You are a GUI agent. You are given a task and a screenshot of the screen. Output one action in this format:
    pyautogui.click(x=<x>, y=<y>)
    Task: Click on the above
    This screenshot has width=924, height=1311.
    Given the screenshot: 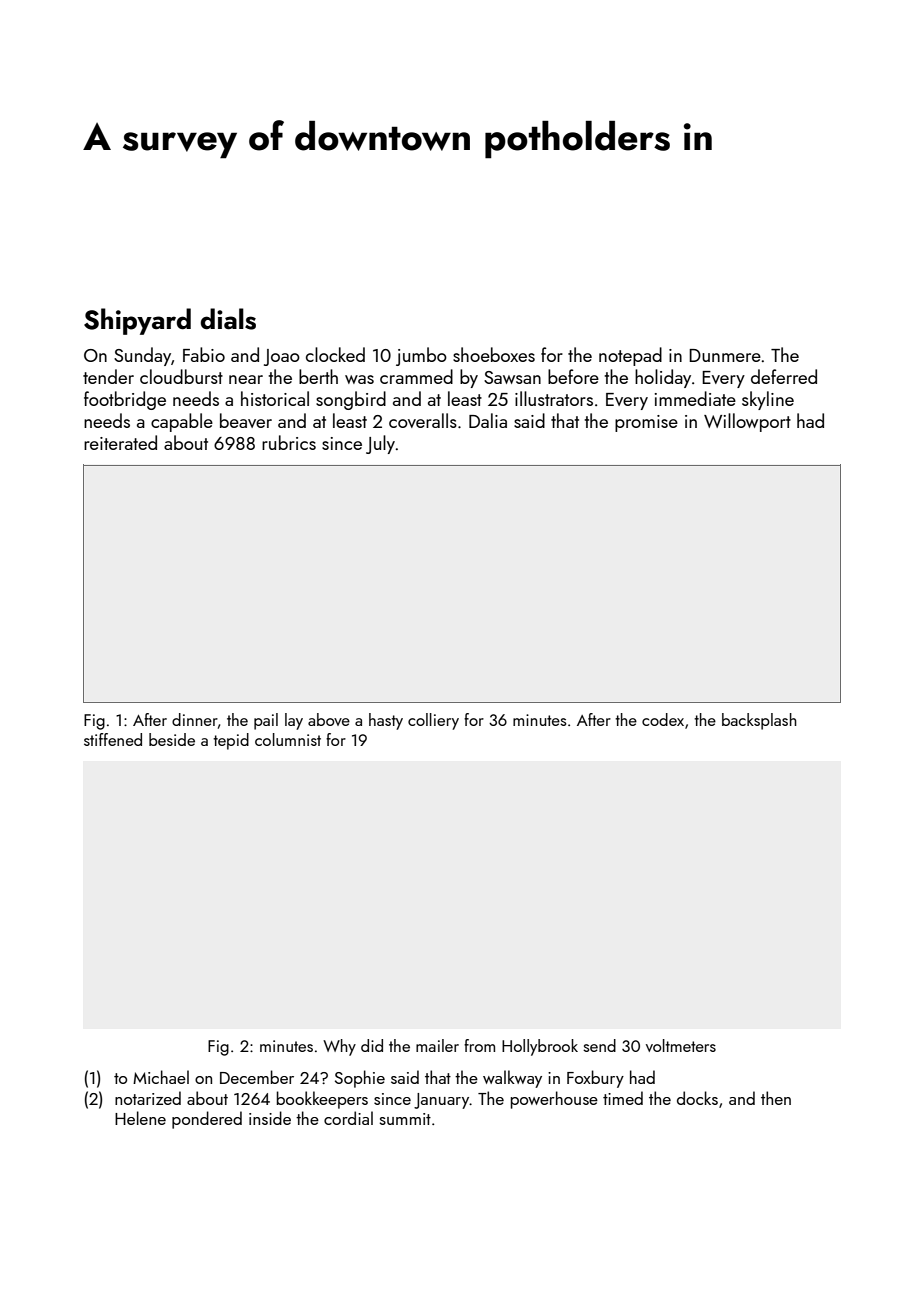 What is the action you would take?
    pyautogui.click(x=329, y=719)
